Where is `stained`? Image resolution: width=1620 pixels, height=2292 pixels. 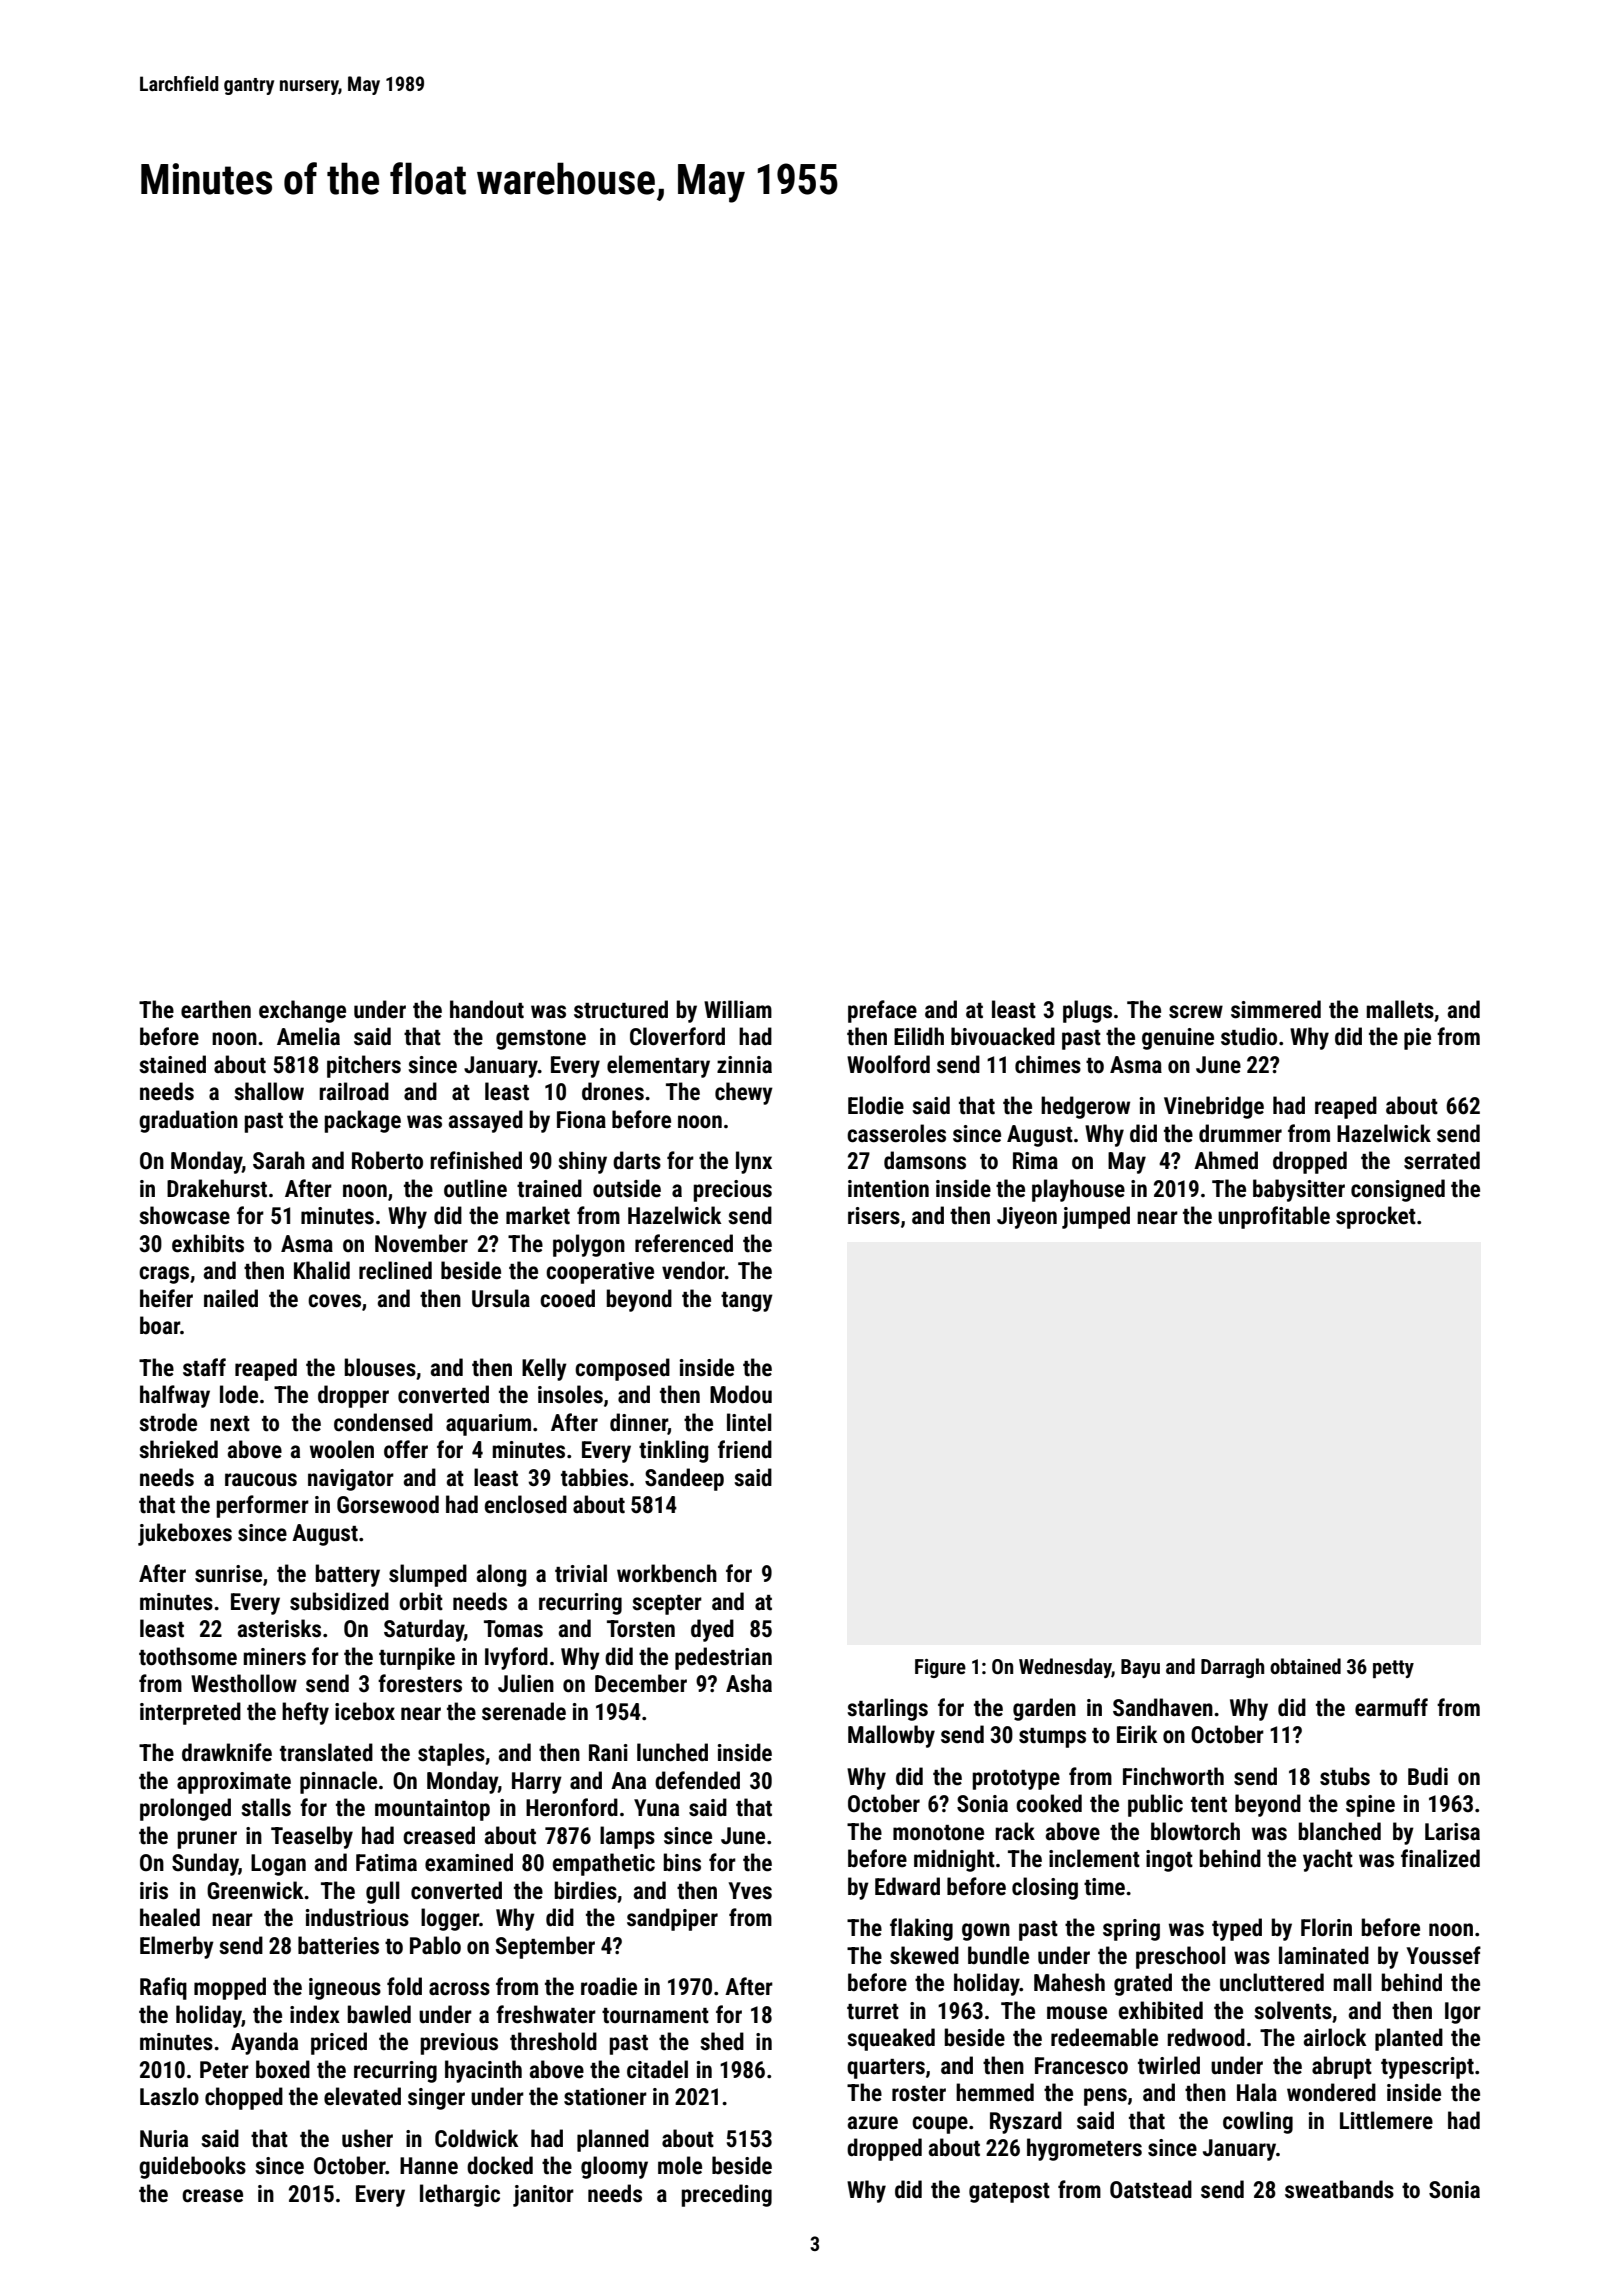 stained is located at coordinates (172, 1064).
